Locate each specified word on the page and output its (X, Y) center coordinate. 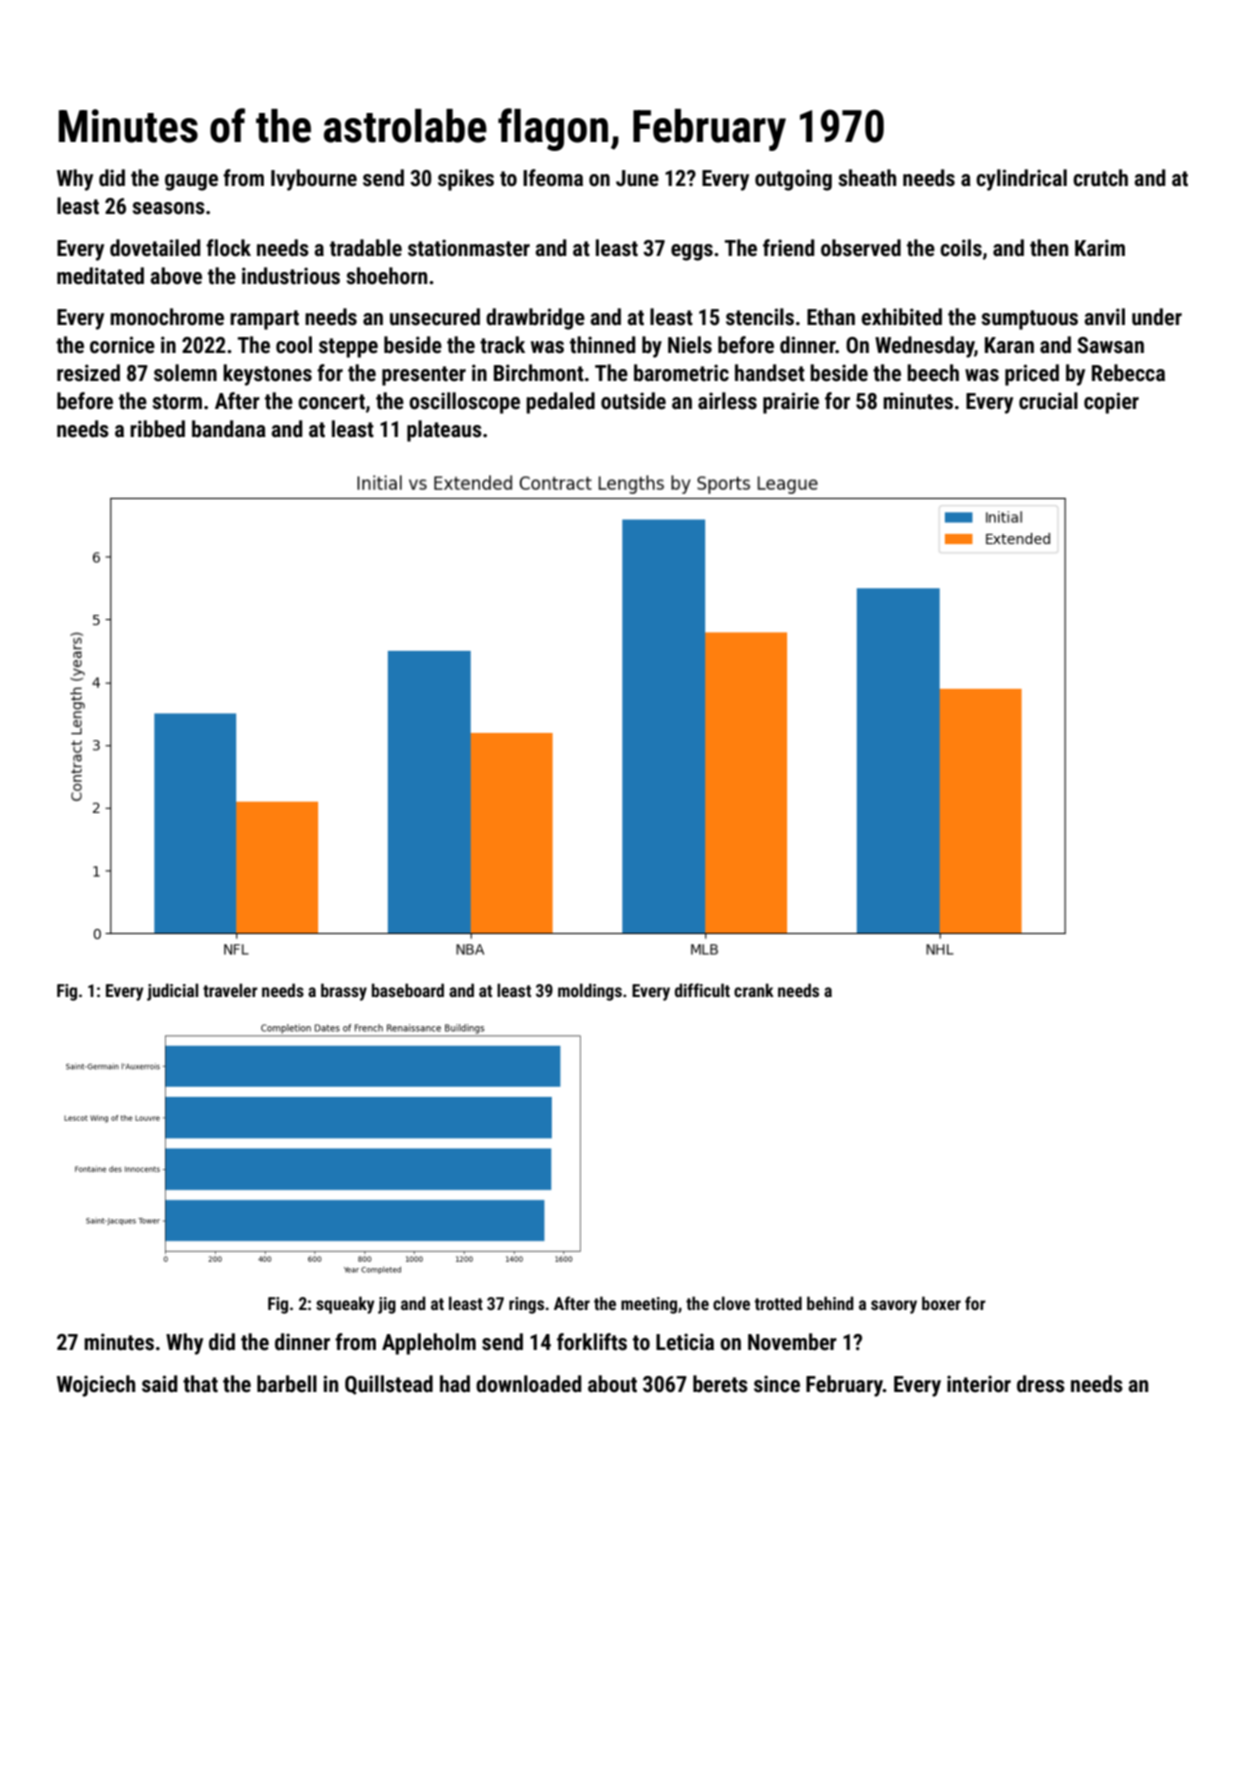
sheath (867, 178)
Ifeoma (553, 178)
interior (979, 1384)
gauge (191, 182)
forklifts (592, 1342)
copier (1111, 403)
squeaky (345, 1305)
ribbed (157, 429)
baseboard (408, 990)
